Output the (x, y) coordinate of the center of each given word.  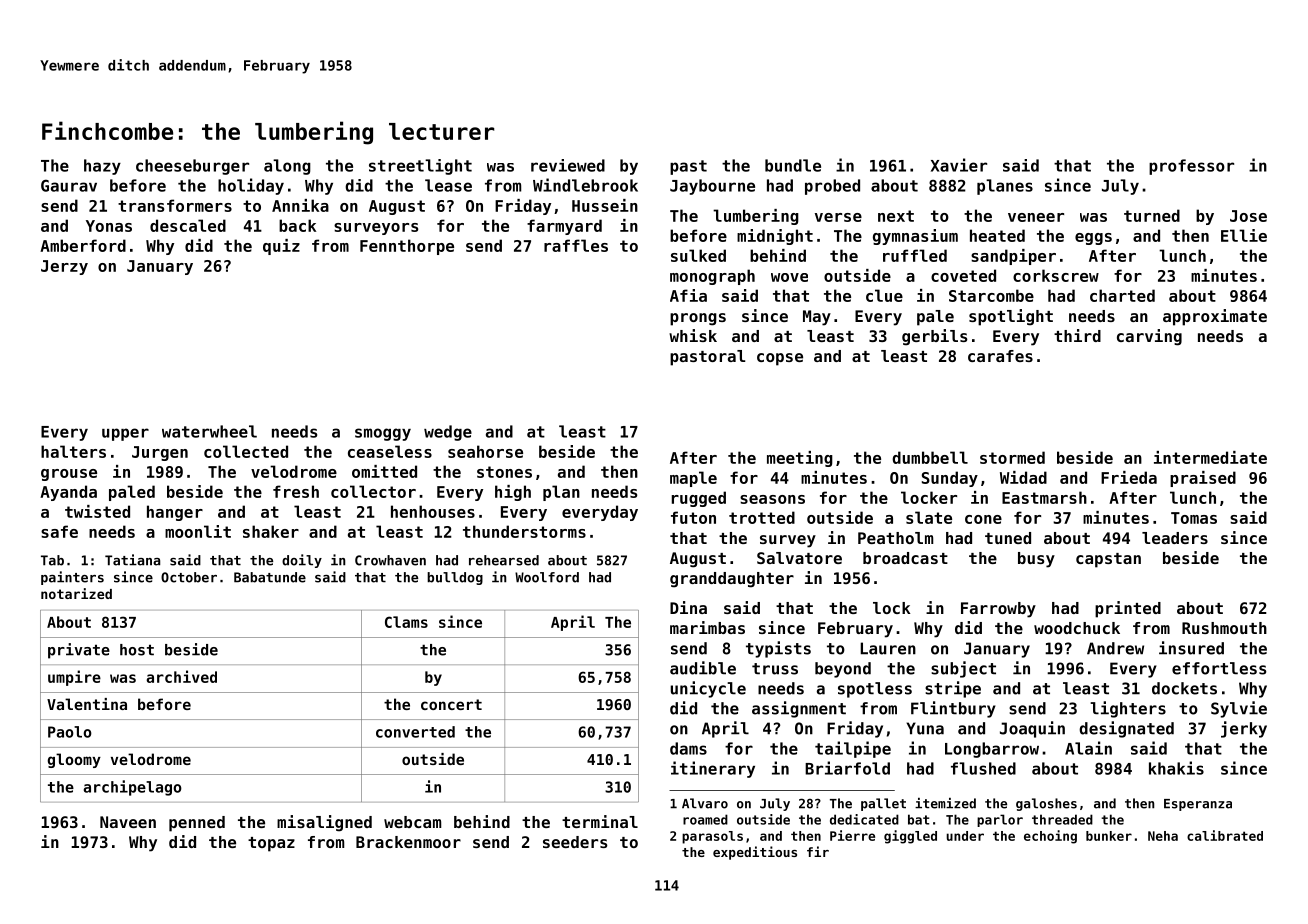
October (189, 577)
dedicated (864, 819)
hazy (102, 167)
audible (703, 668)
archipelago (133, 788)
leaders (1175, 538)
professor (1191, 167)
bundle (793, 165)
